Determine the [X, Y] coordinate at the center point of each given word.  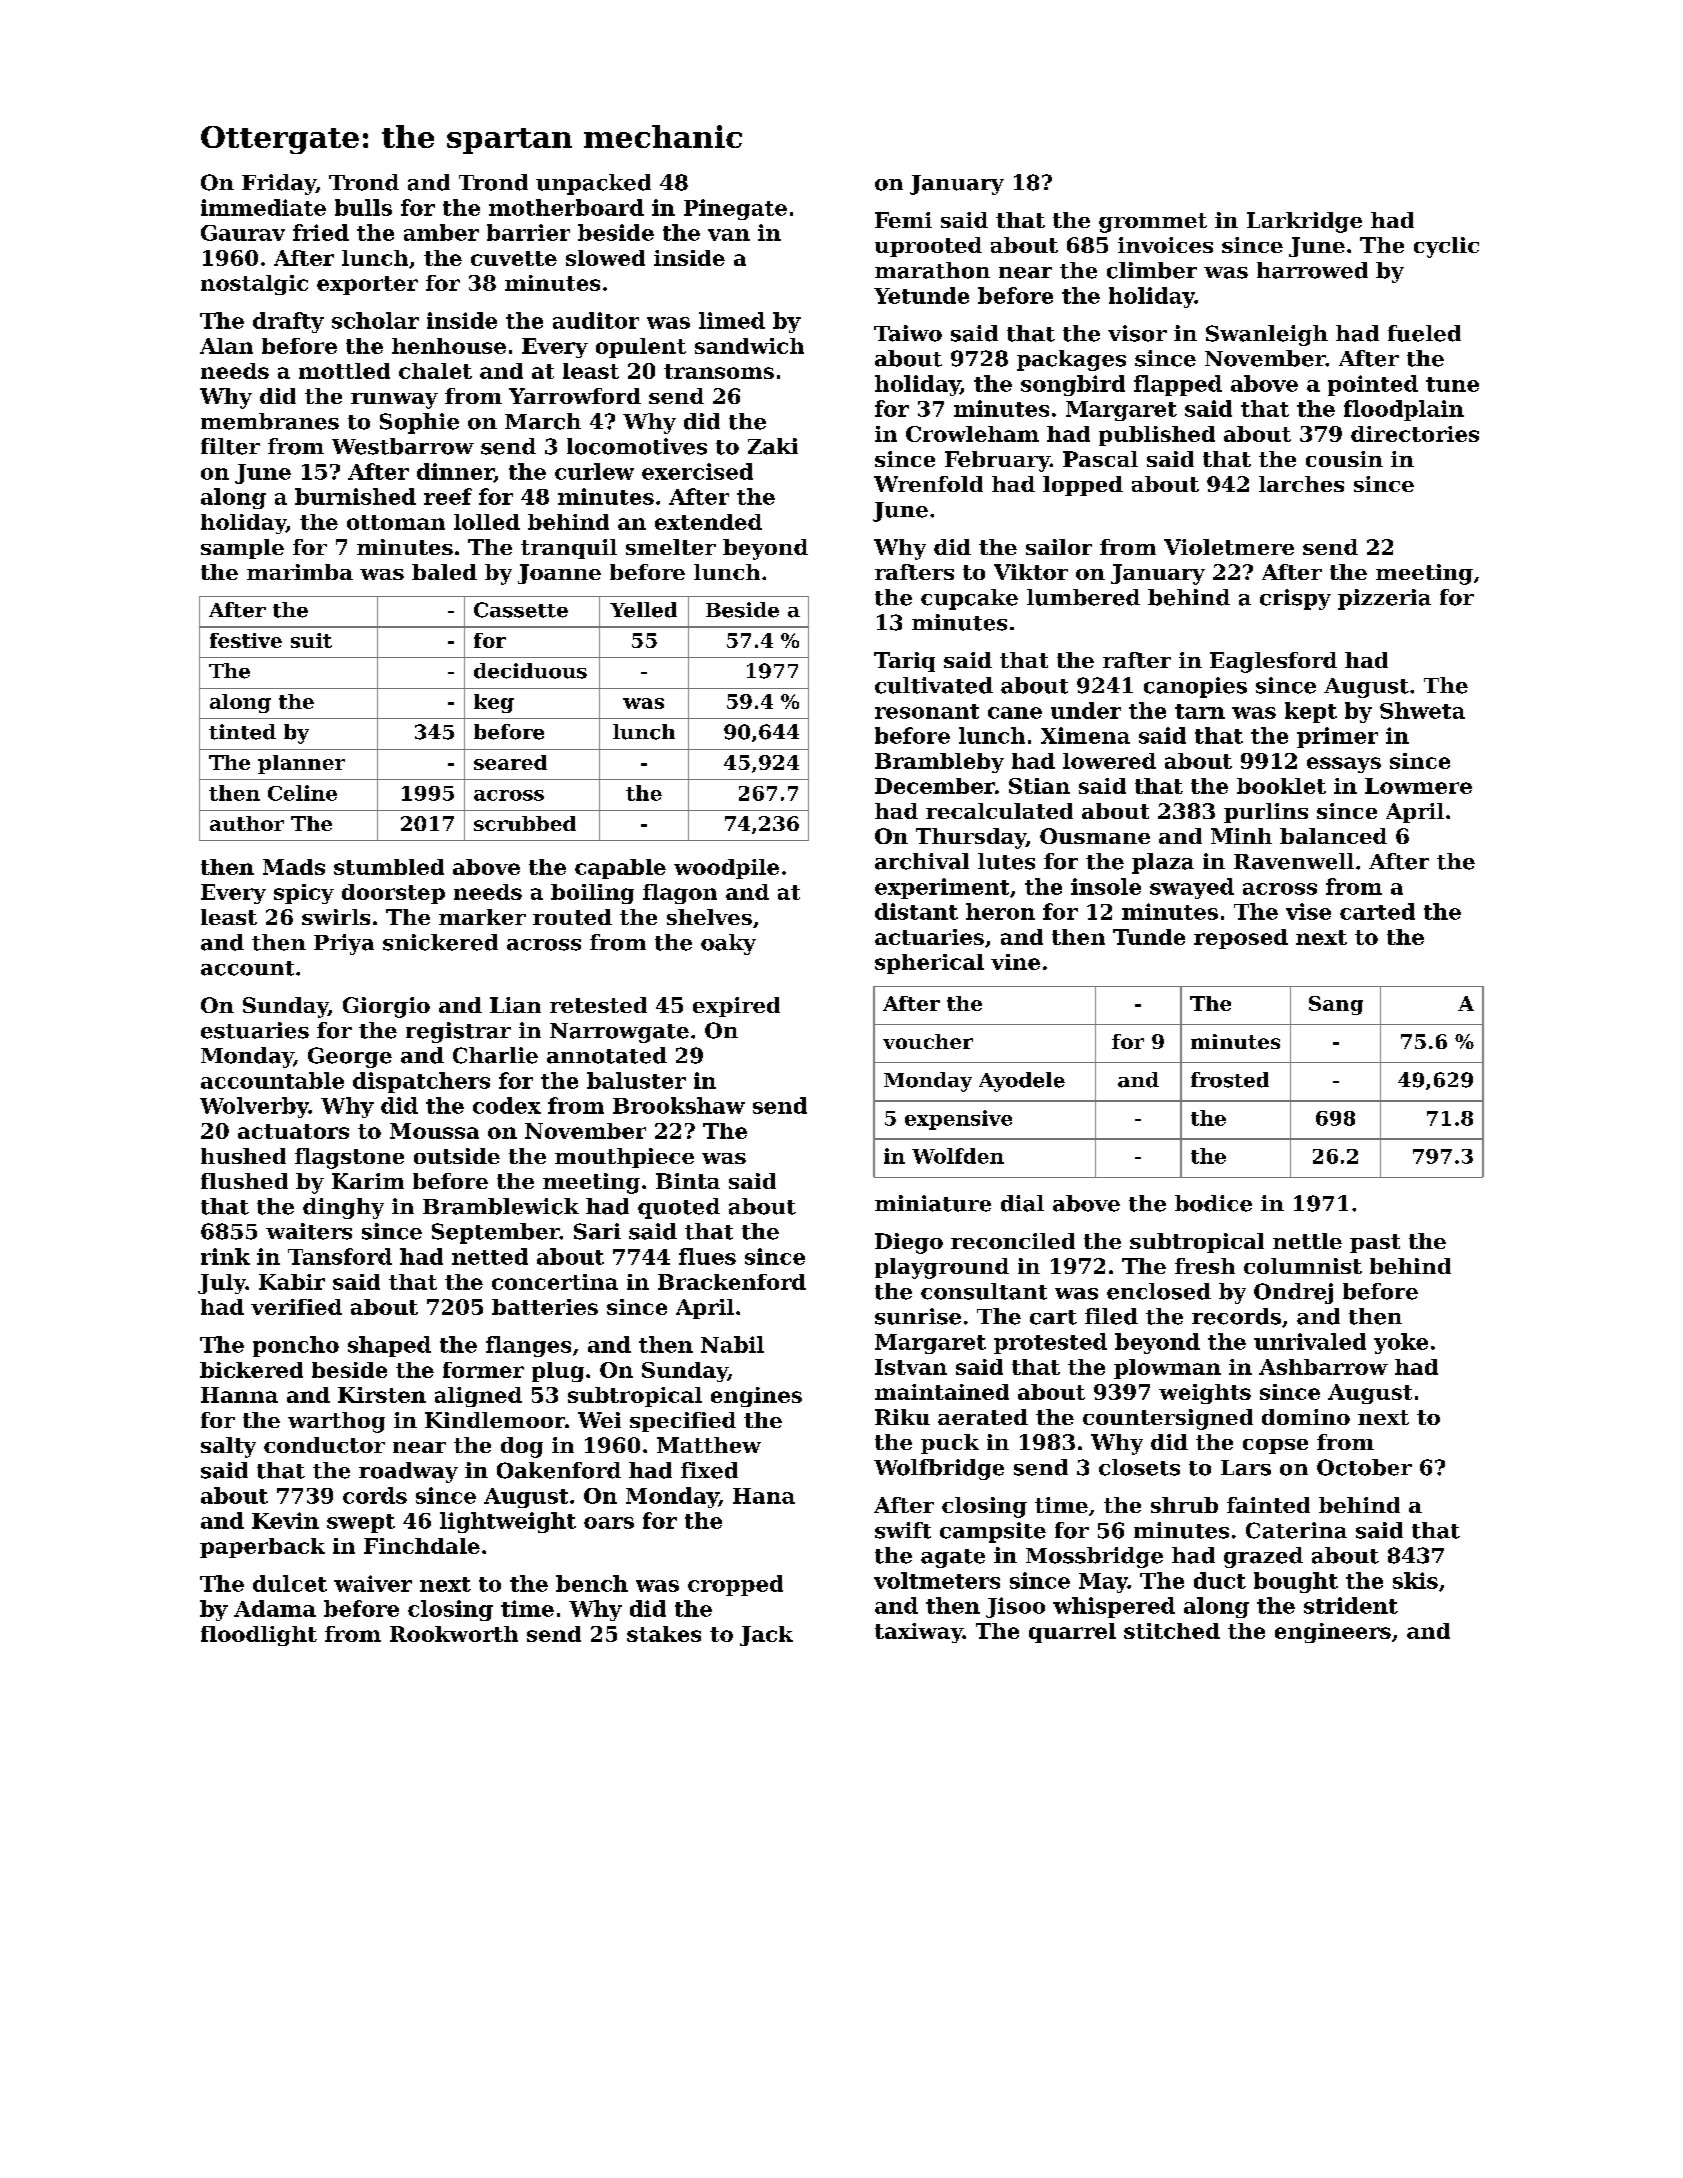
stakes [664, 1634]
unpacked [593, 184]
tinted [242, 732]
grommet [1153, 223]
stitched [1172, 1631]
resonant [927, 711]
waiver [373, 1583]
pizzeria [1384, 599]
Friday [279, 184]
